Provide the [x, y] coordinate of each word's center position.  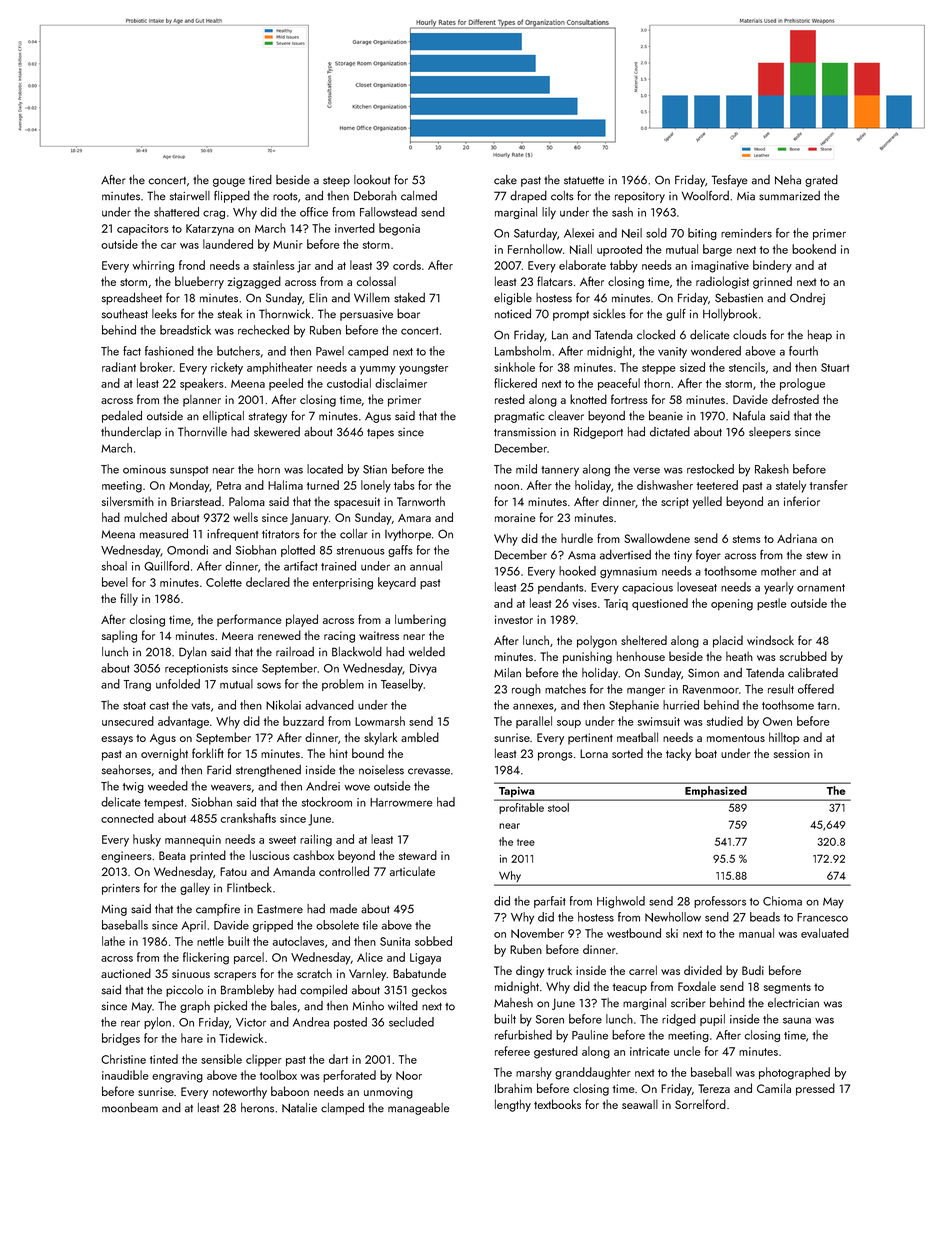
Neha [788, 180]
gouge [229, 182]
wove [357, 787]
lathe [113, 941]
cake [505, 180]
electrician [793, 1003]
